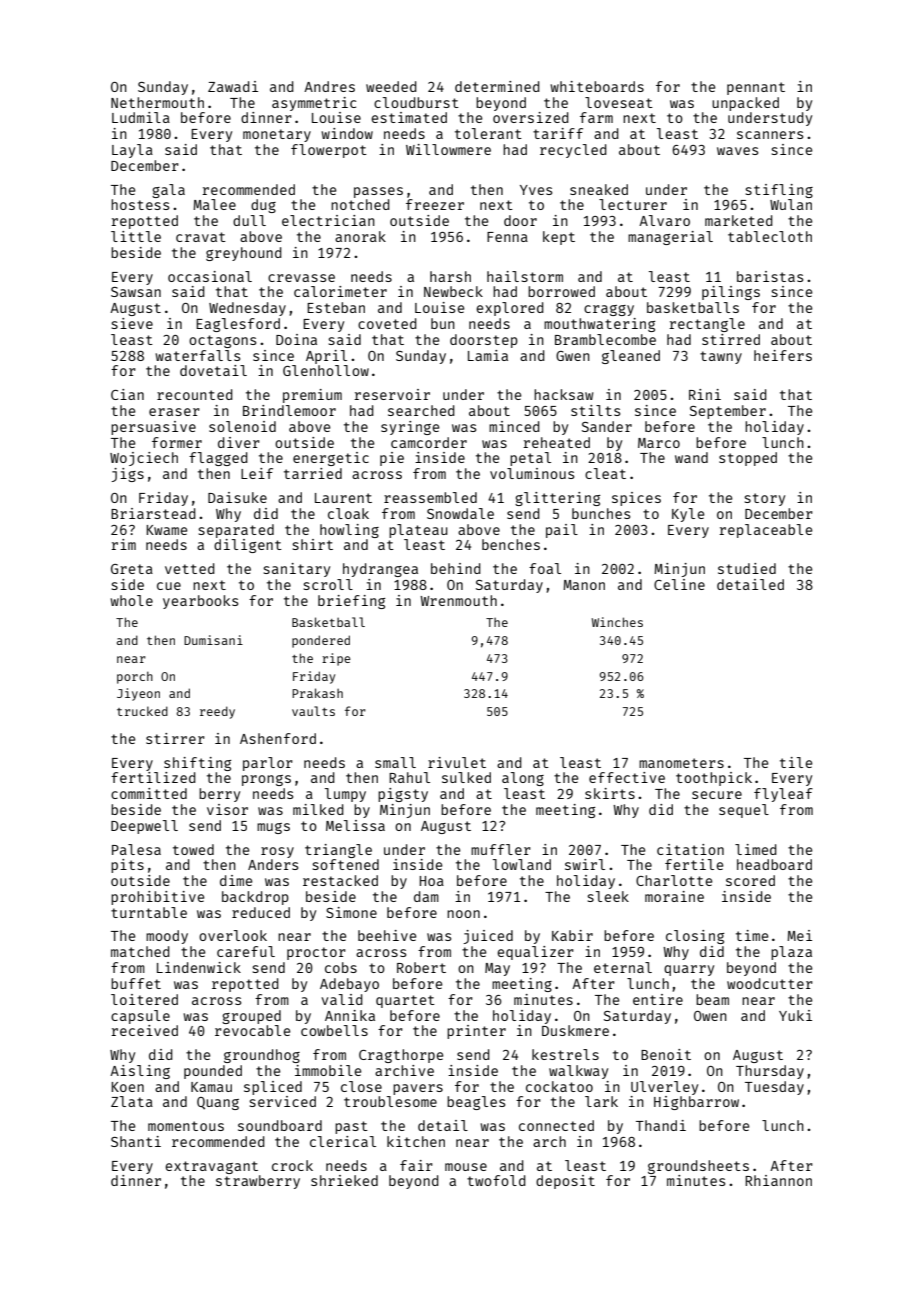  Describe the element at coordinates (681, 763) in the document. I see `manometers` at that location.
